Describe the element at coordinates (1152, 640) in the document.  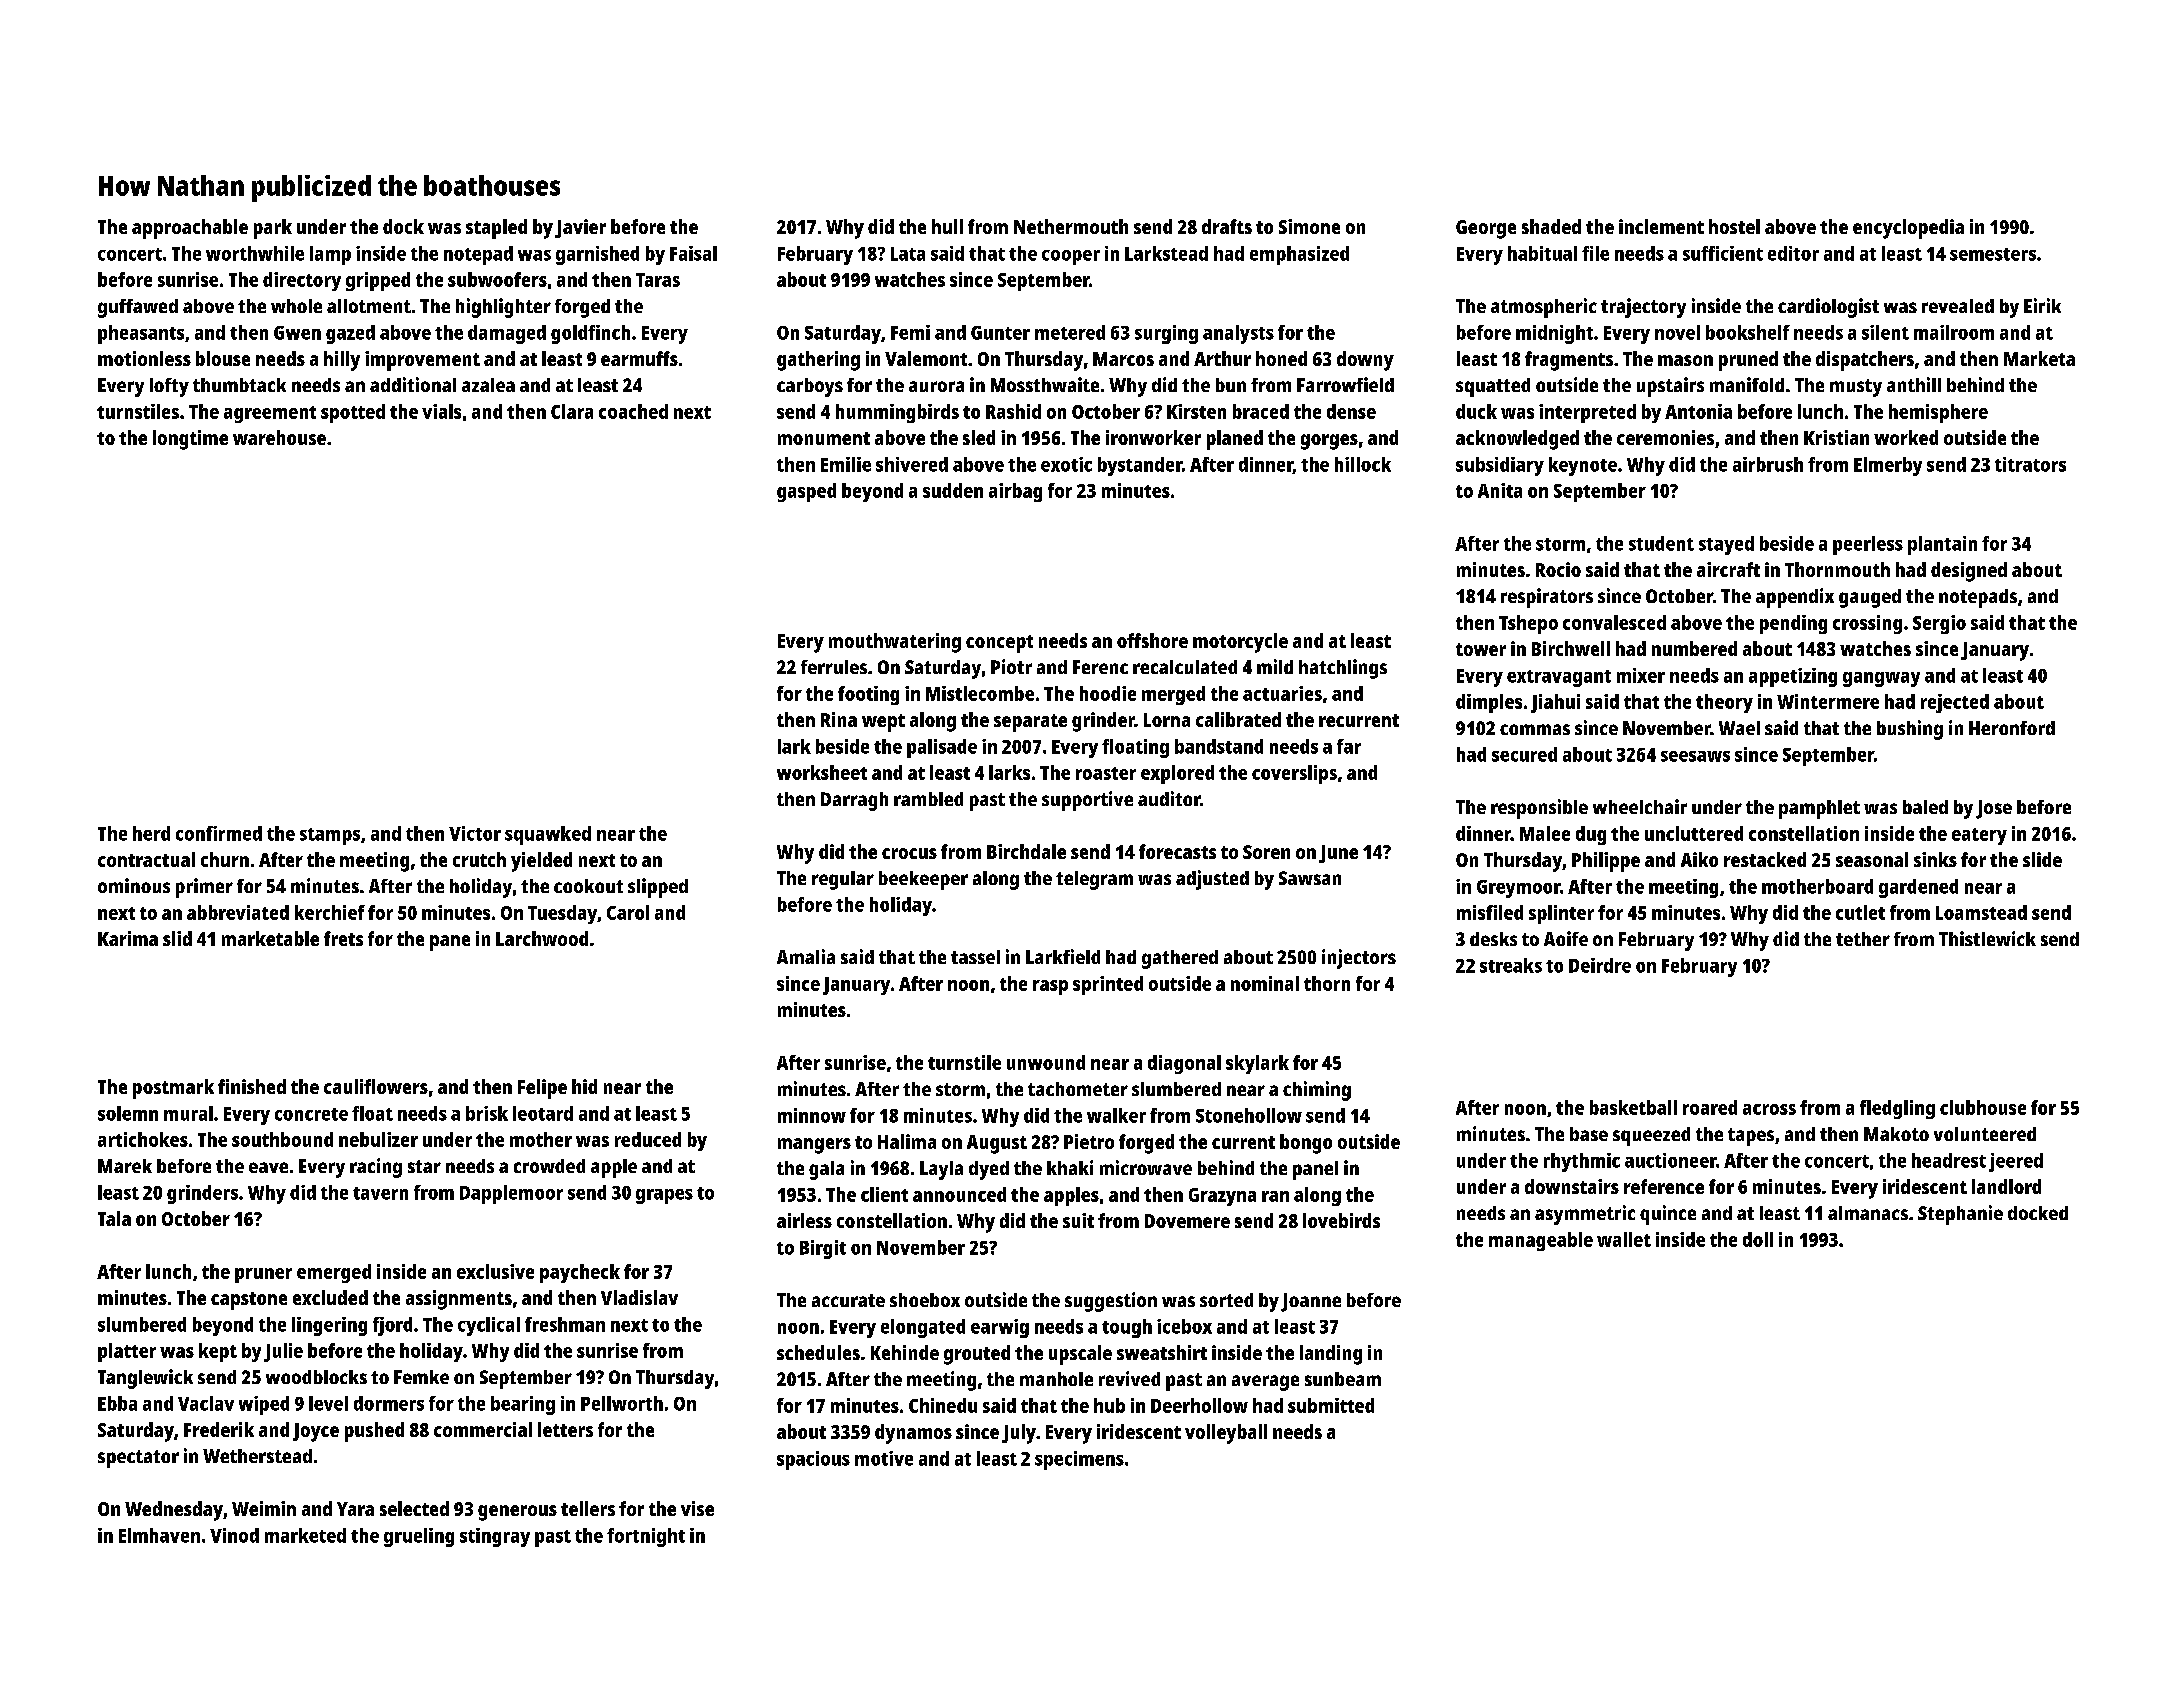
I see `offshore` at that location.
